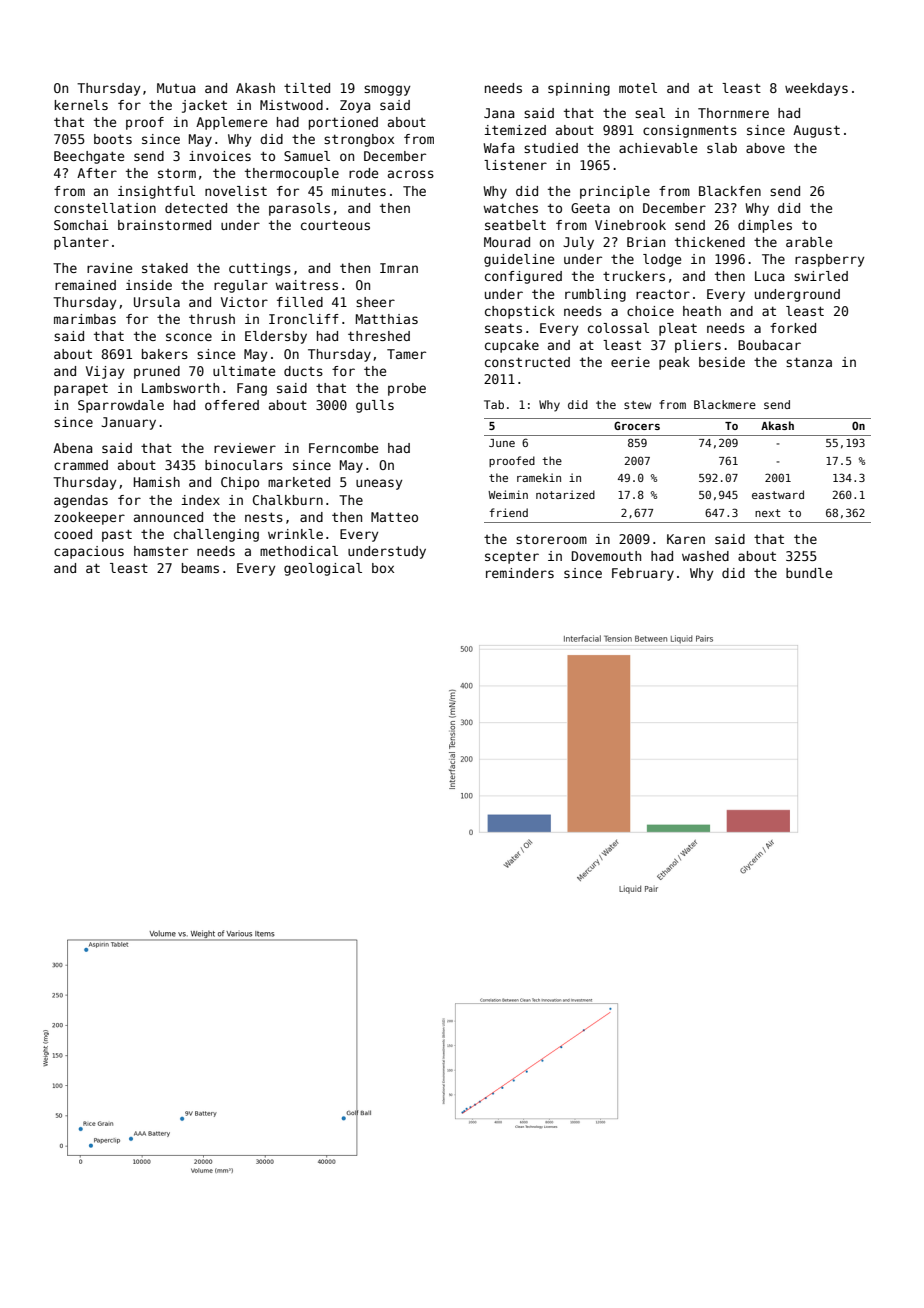 The width and height of the page is (924, 1308). Describe the element at coordinates (323, 569) in the page. I see `geological` at that location.
